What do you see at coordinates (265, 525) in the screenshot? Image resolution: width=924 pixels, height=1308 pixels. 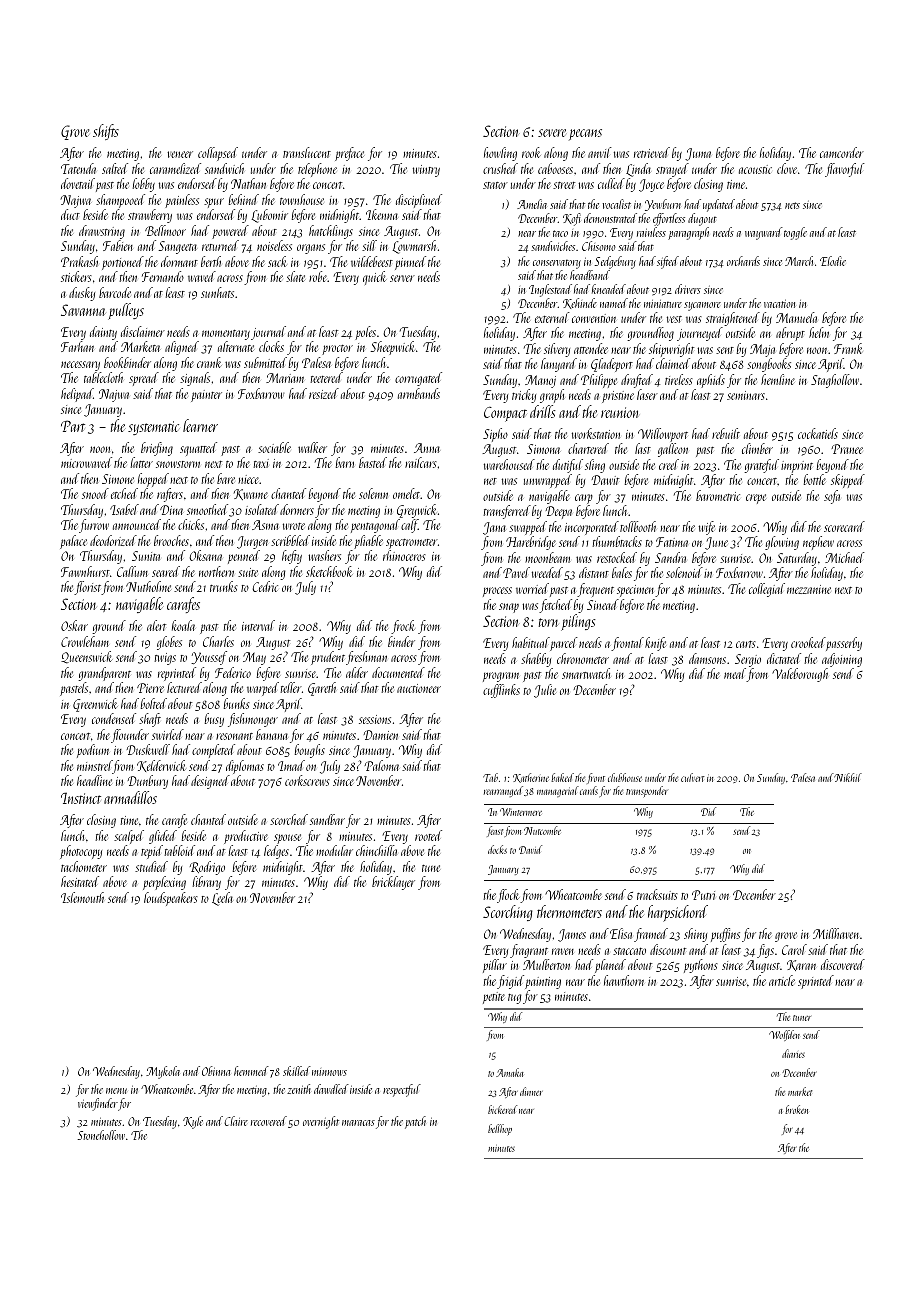 I see `Asma` at bounding box center [265, 525].
